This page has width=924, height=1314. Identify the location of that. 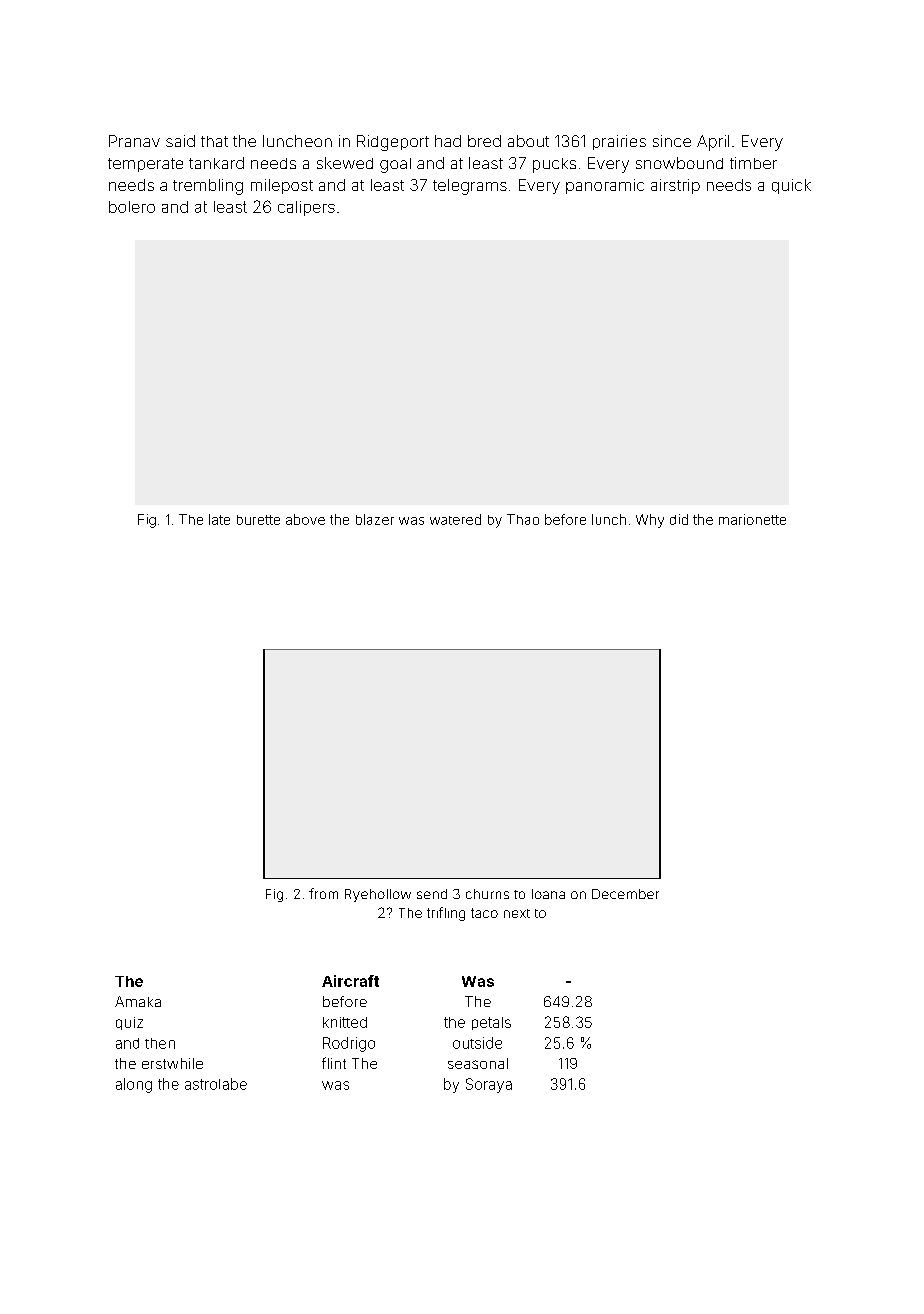
(214, 141).
